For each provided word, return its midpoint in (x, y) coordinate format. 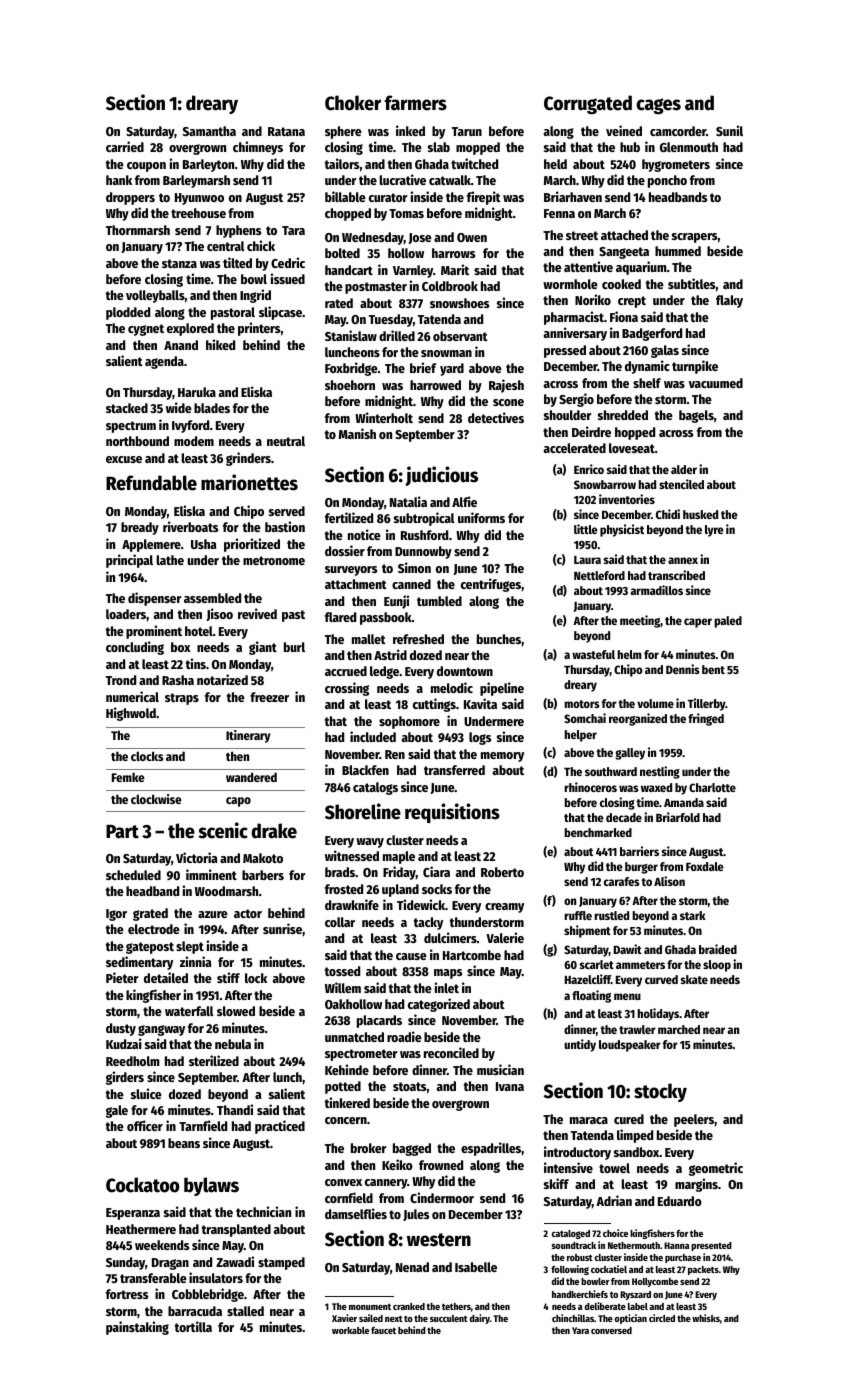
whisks (706, 1318)
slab (439, 147)
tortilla (193, 1326)
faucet (383, 1330)
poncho (667, 181)
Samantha (209, 131)
